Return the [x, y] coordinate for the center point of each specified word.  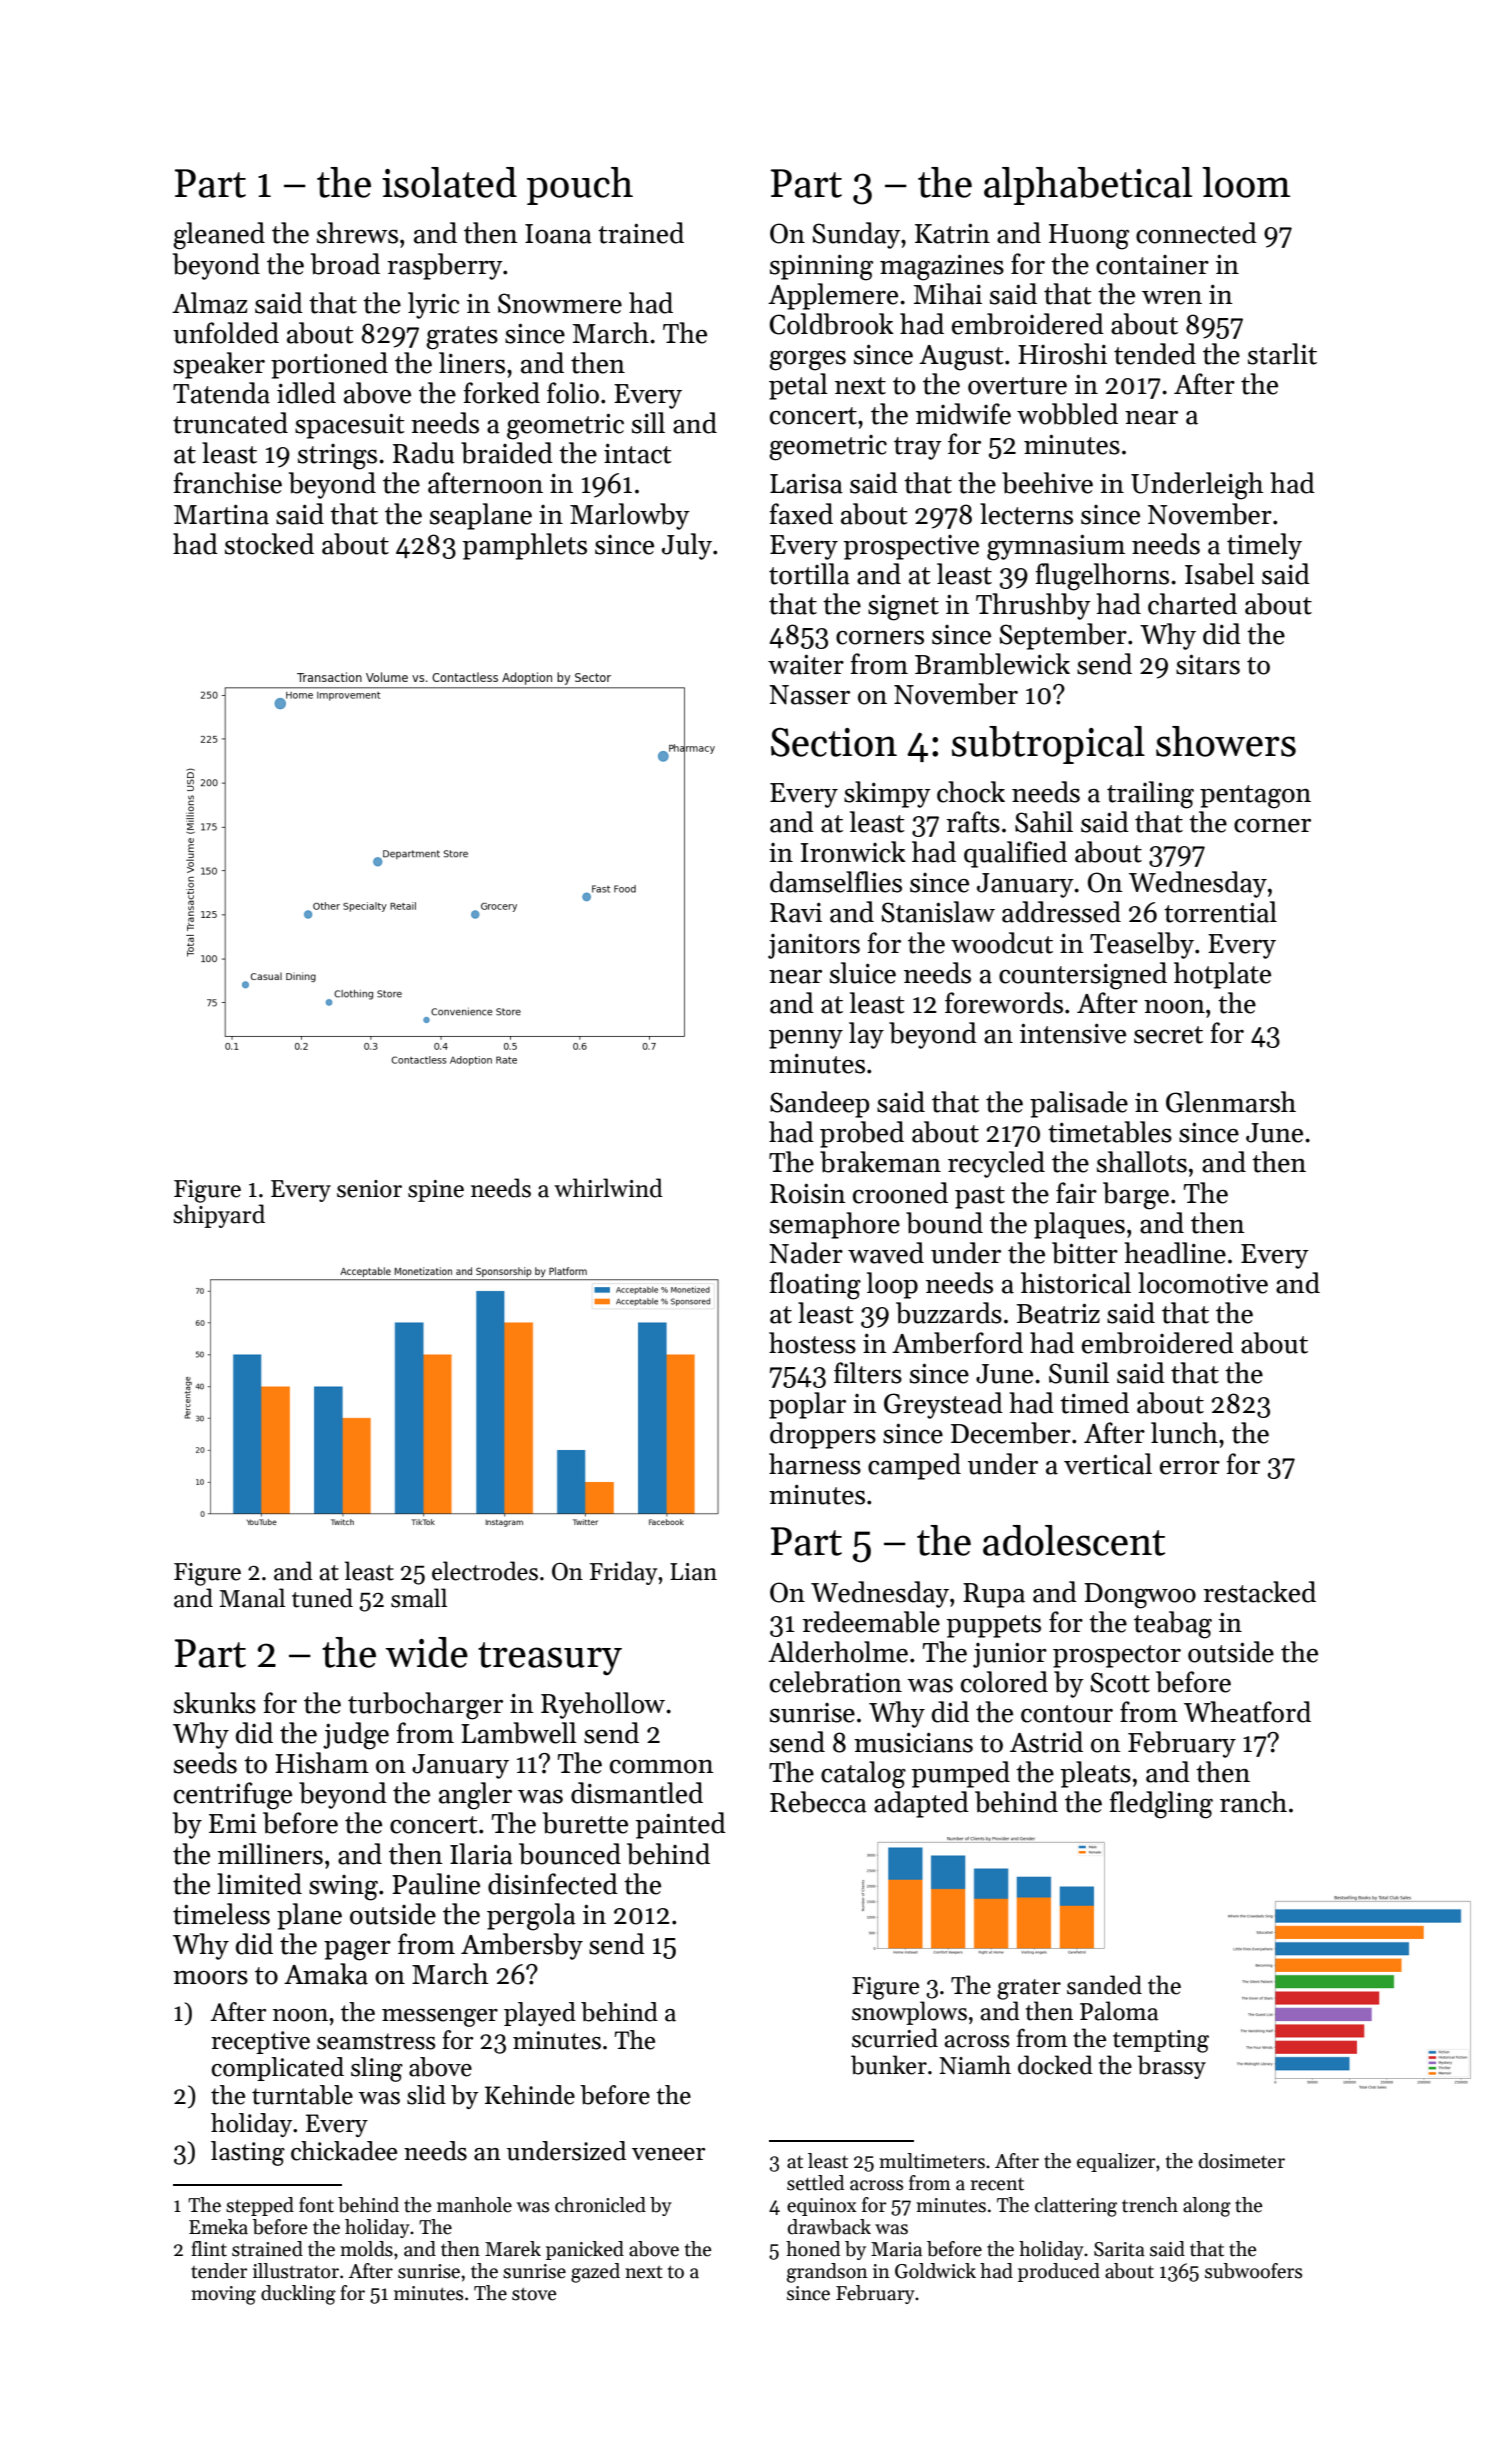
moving [223, 2295]
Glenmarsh [1231, 1102]
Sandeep [819, 1104]
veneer [669, 2154]
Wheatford [1247, 1712]
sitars [1208, 664]
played [540, 2014]
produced [1059, 2272]
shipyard [219, 1216]
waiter [806, 664]
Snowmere [560, 303]
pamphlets [525, 546]
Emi [233, 1823]
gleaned [219, 236]
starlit [1282, 354]
